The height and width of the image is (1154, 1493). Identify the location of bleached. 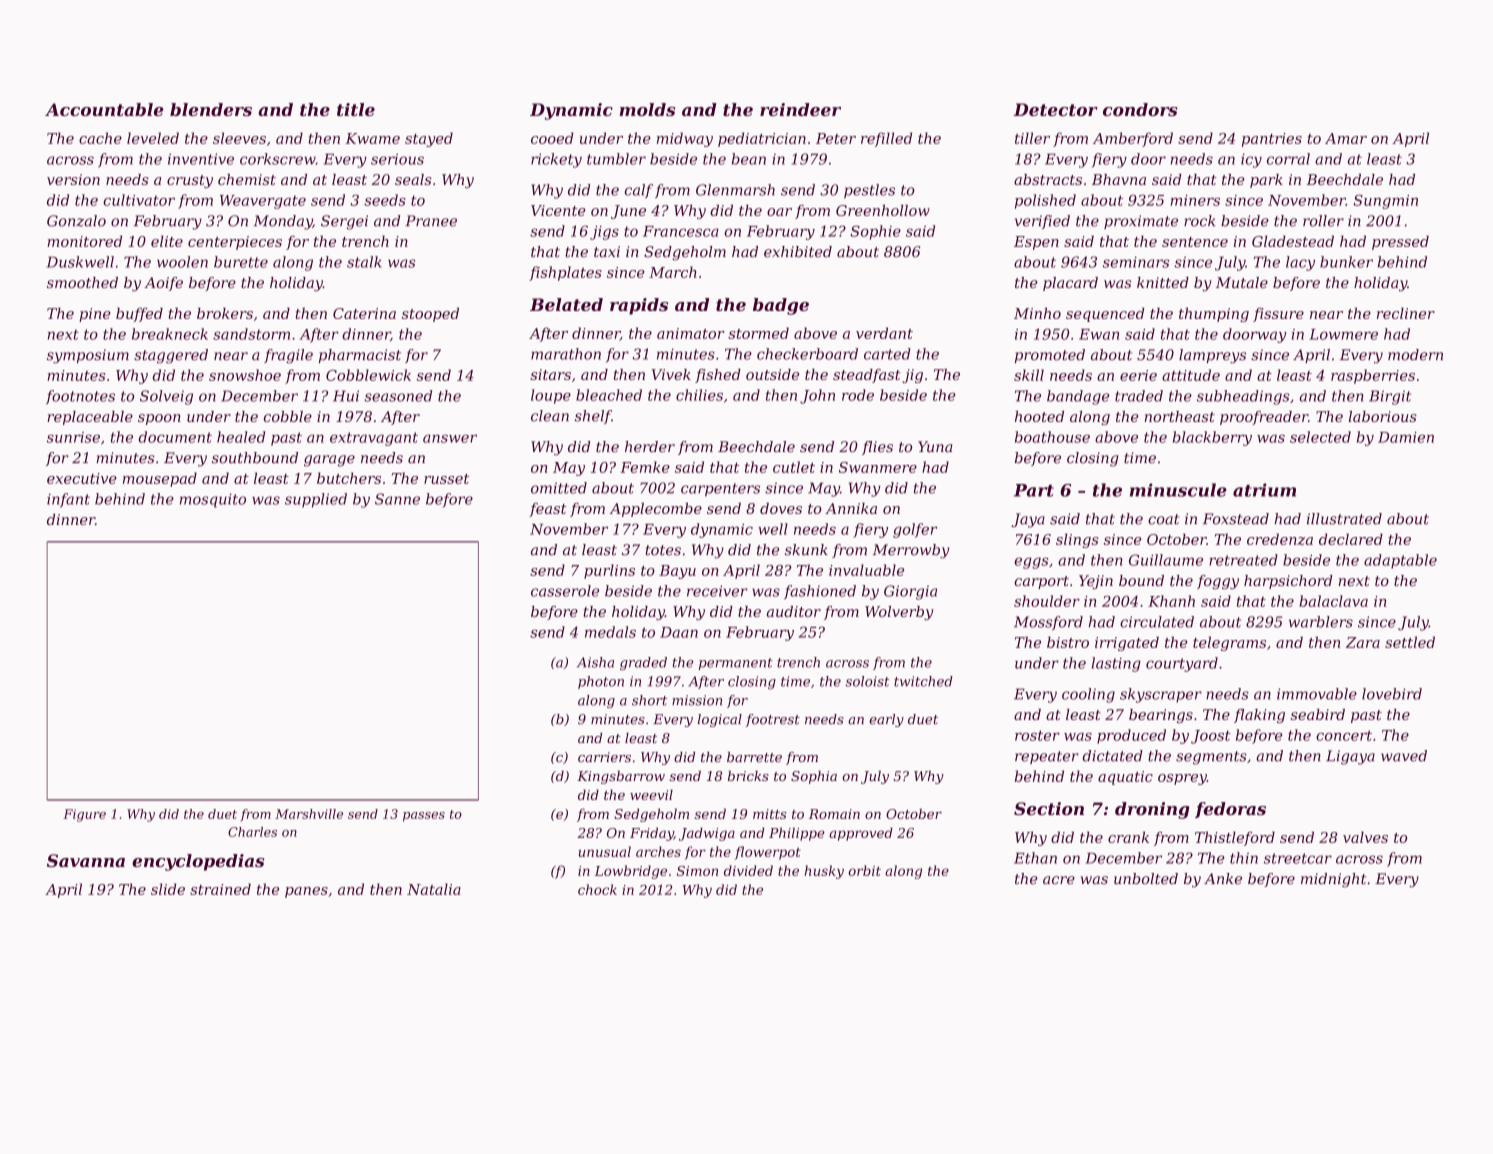
(609, 395).
